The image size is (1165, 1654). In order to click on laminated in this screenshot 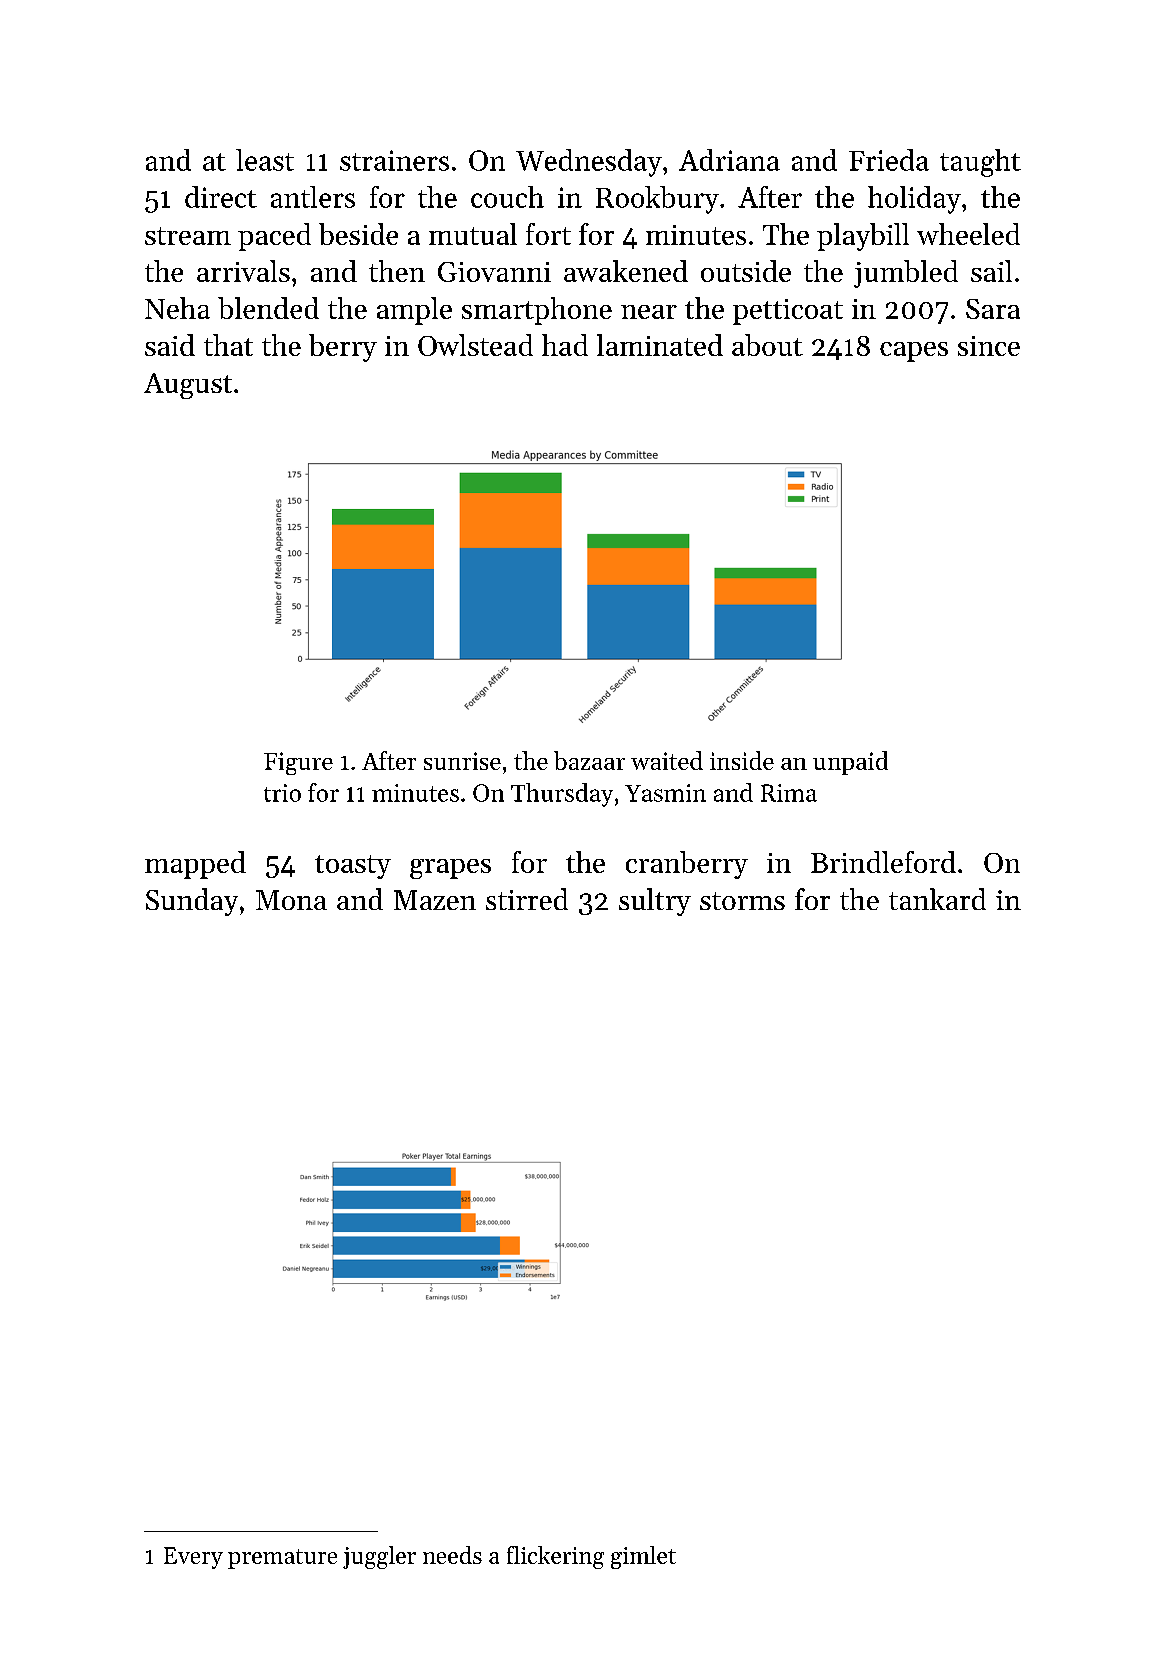, I will do `click(660, 345)`.
